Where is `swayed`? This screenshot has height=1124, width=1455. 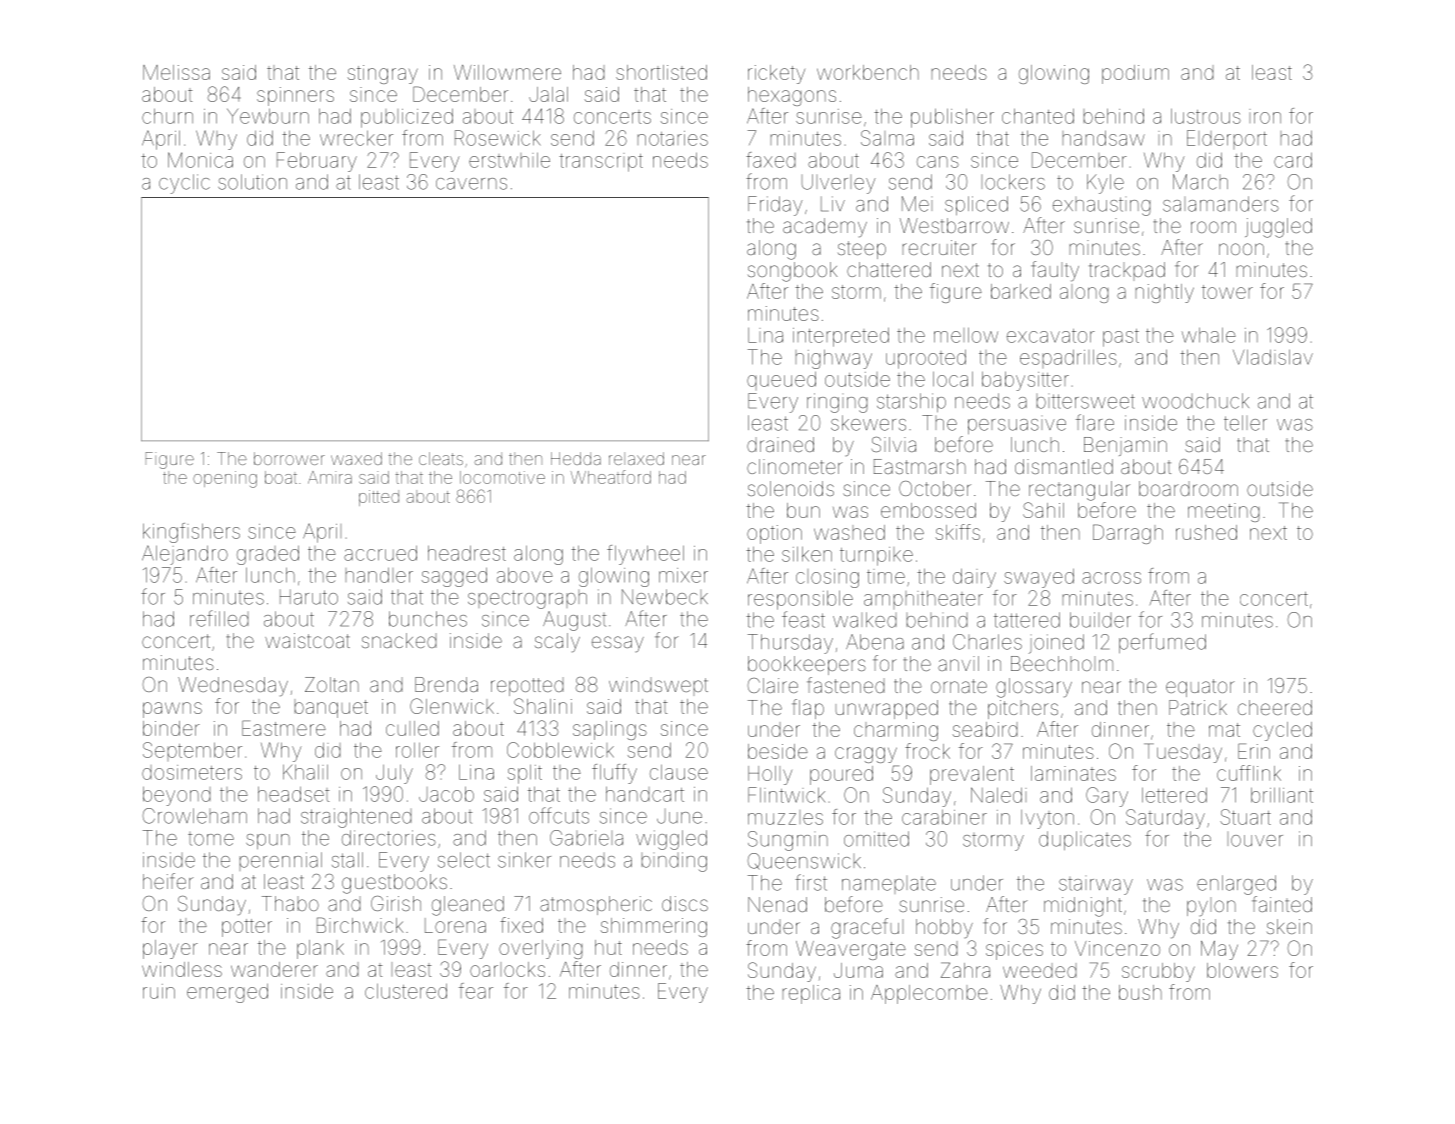
swayed is located at coordinates (1039, 578).
